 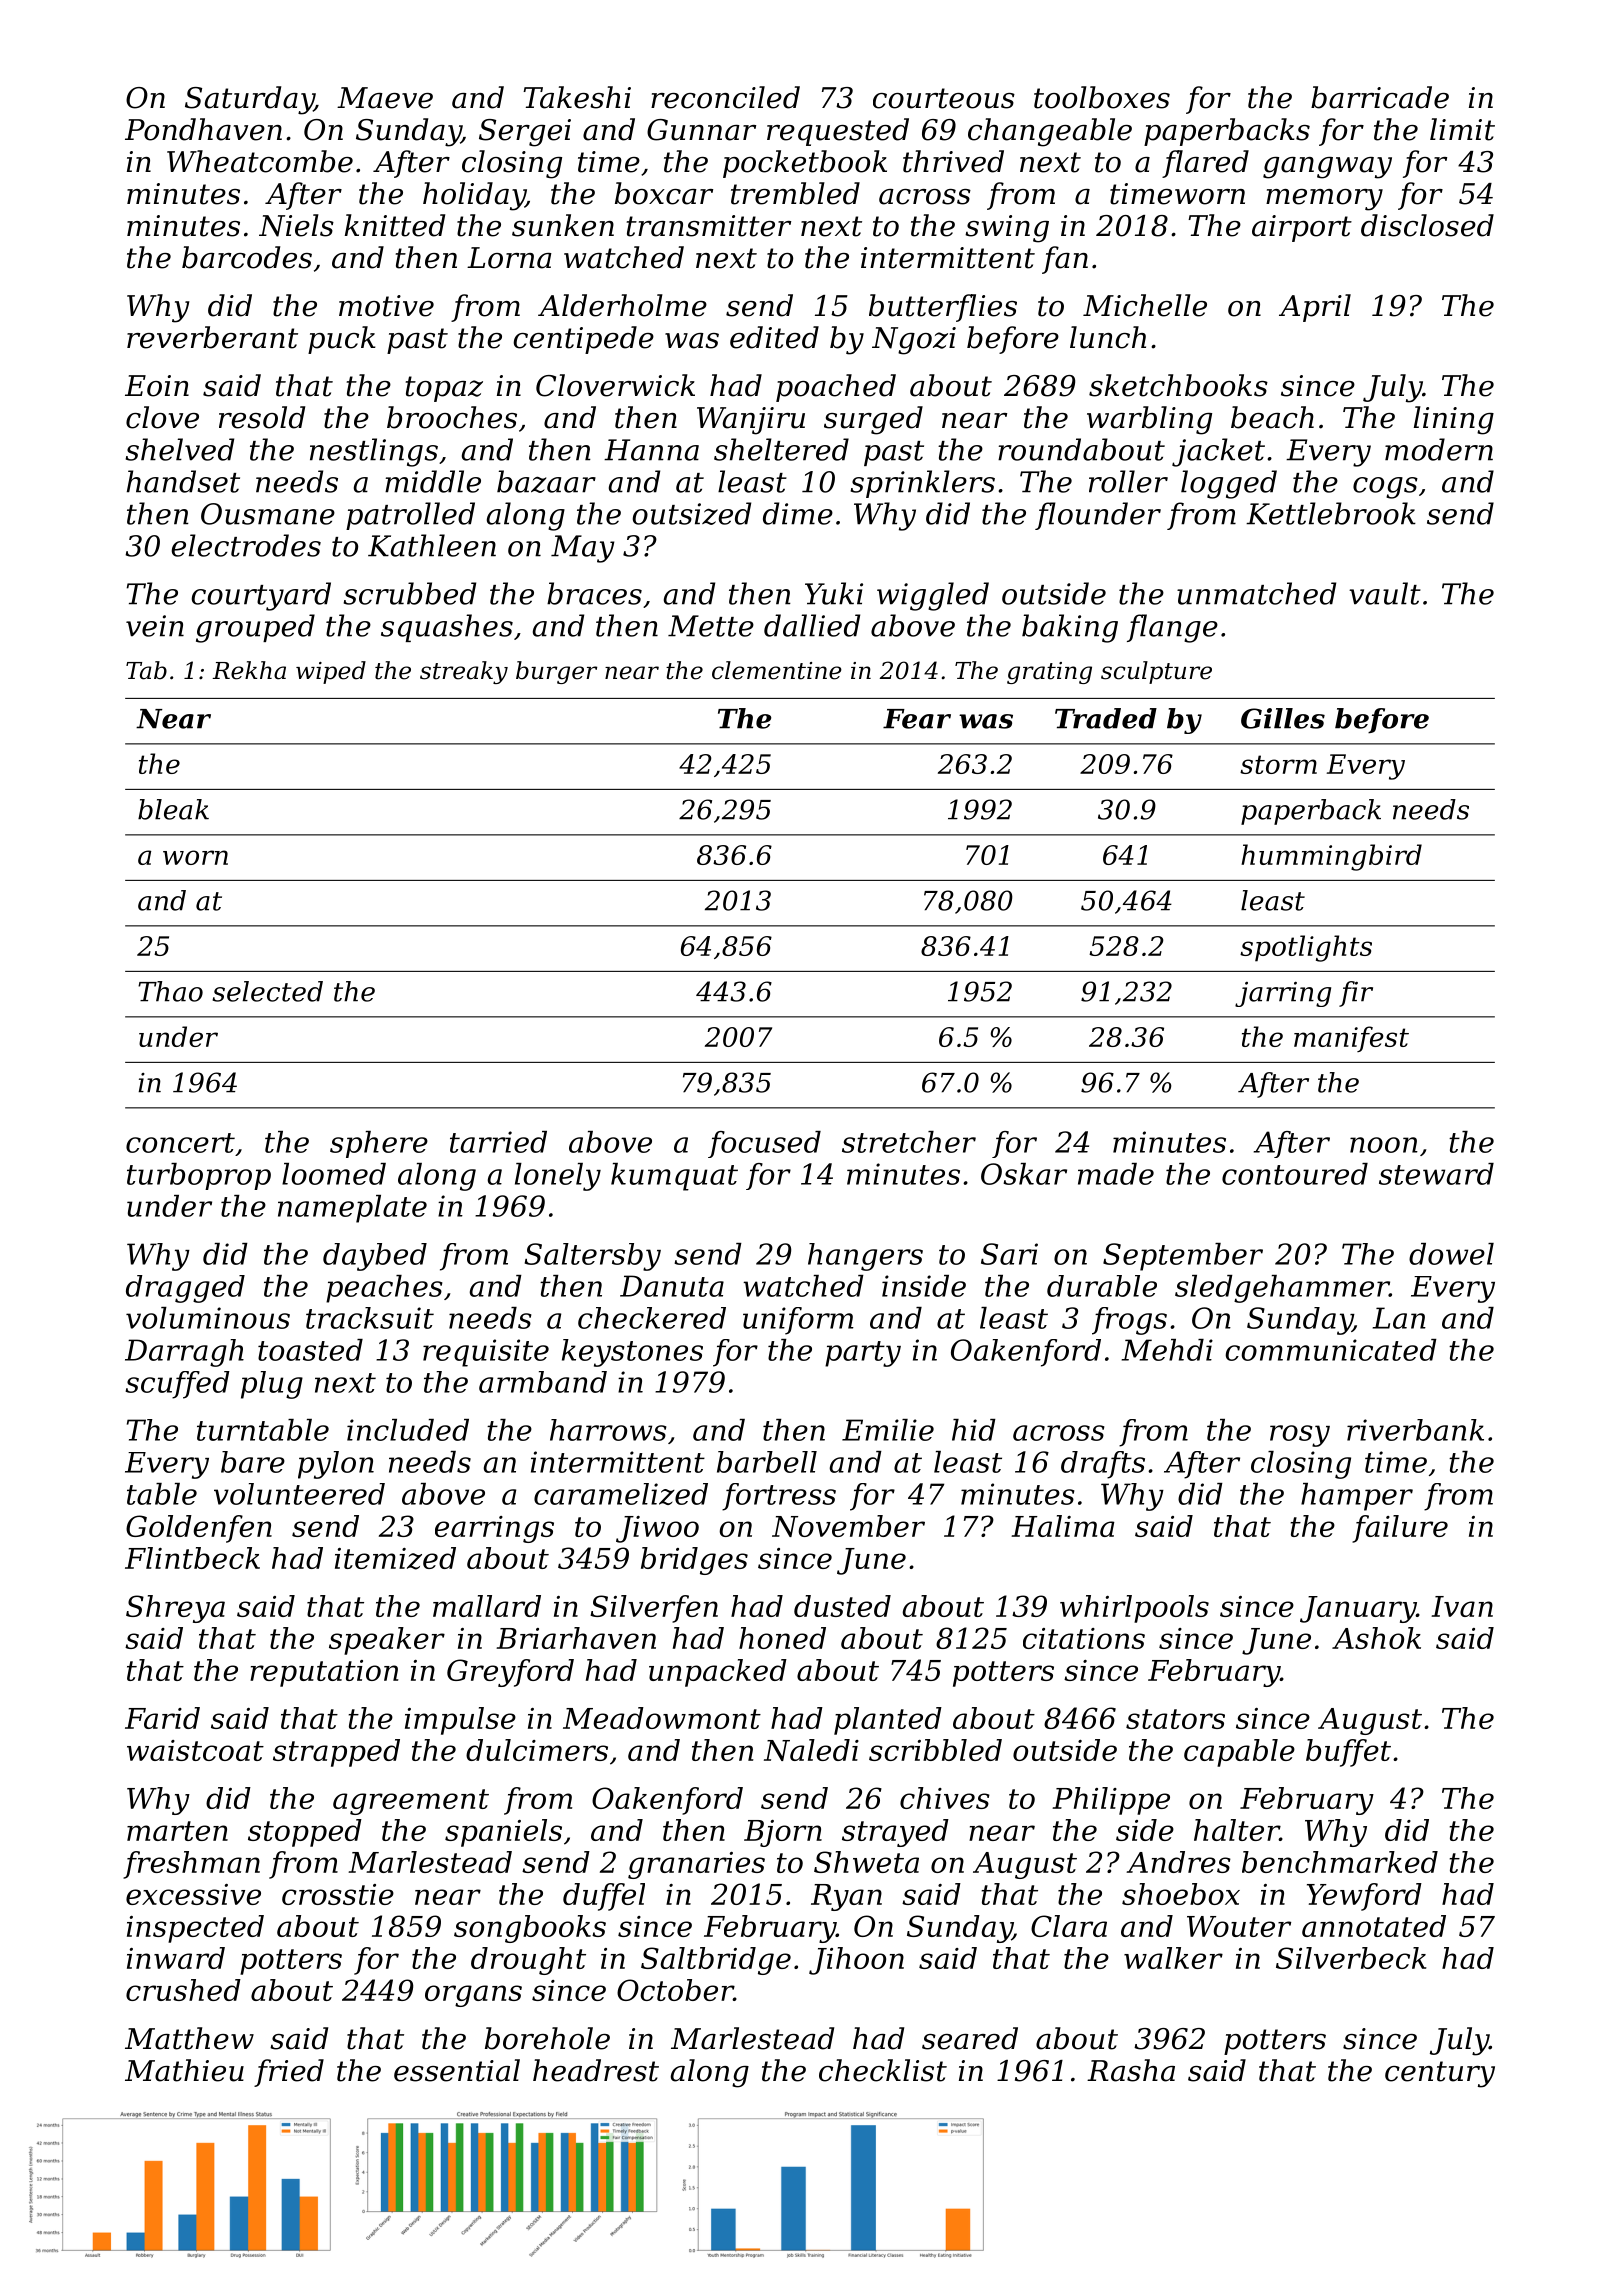 What do you see at coordinates (917, 719) in the screenshot?
I see `Fear` at bounding box center [917, 719].
